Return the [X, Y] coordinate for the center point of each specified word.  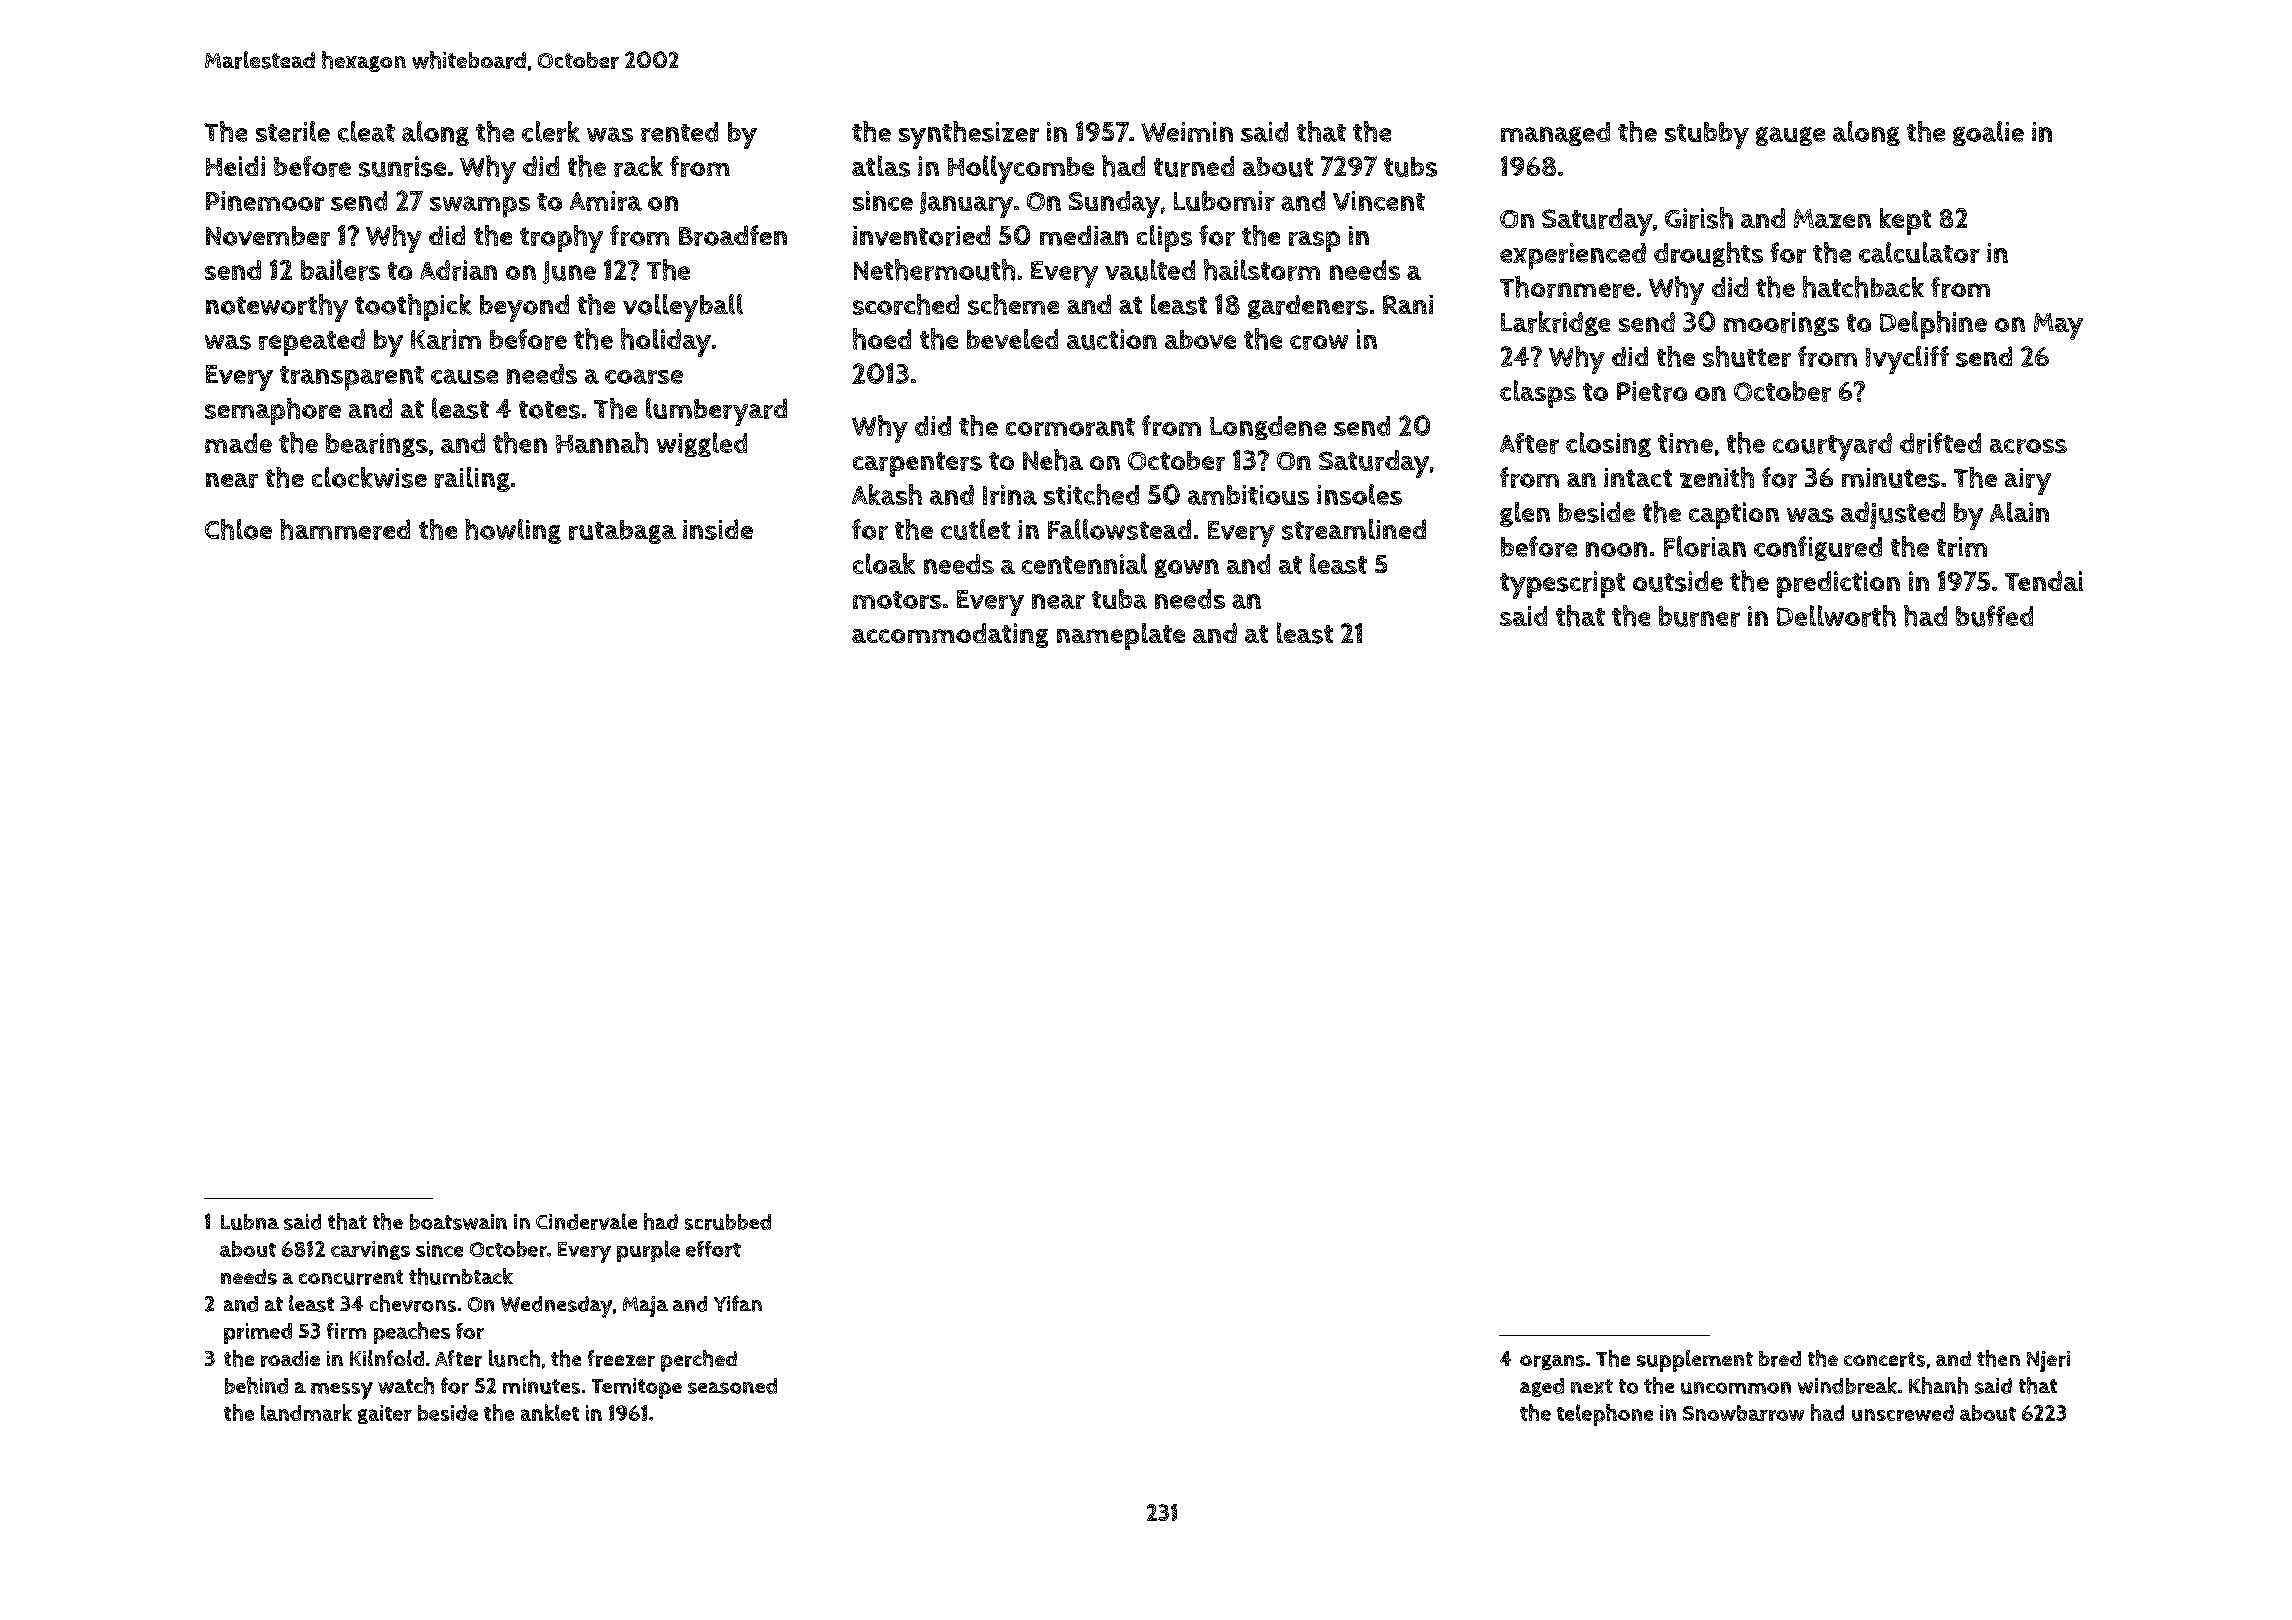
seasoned [732, 1386]
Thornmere [1567, 287]
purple [648, 1251]
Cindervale [586, 1221]
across [2028, 446]
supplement [1695, 1361]
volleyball [683, 308]
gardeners [1308, 307]
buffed [1994, 616]
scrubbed [728, 1222]
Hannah [602, 443]
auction [1112, 339]
